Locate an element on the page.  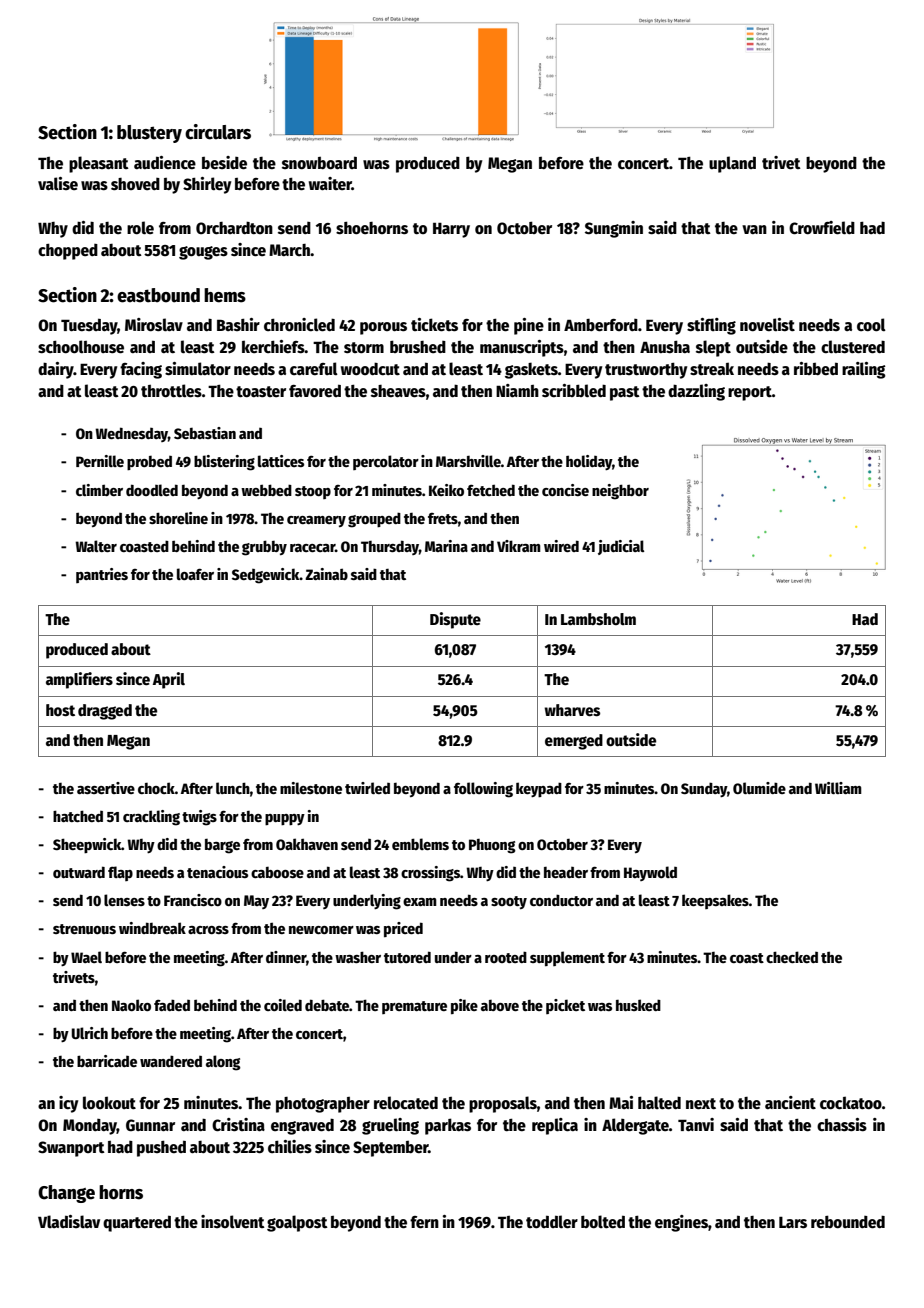
assertive is located at coordinates (106, 788).
